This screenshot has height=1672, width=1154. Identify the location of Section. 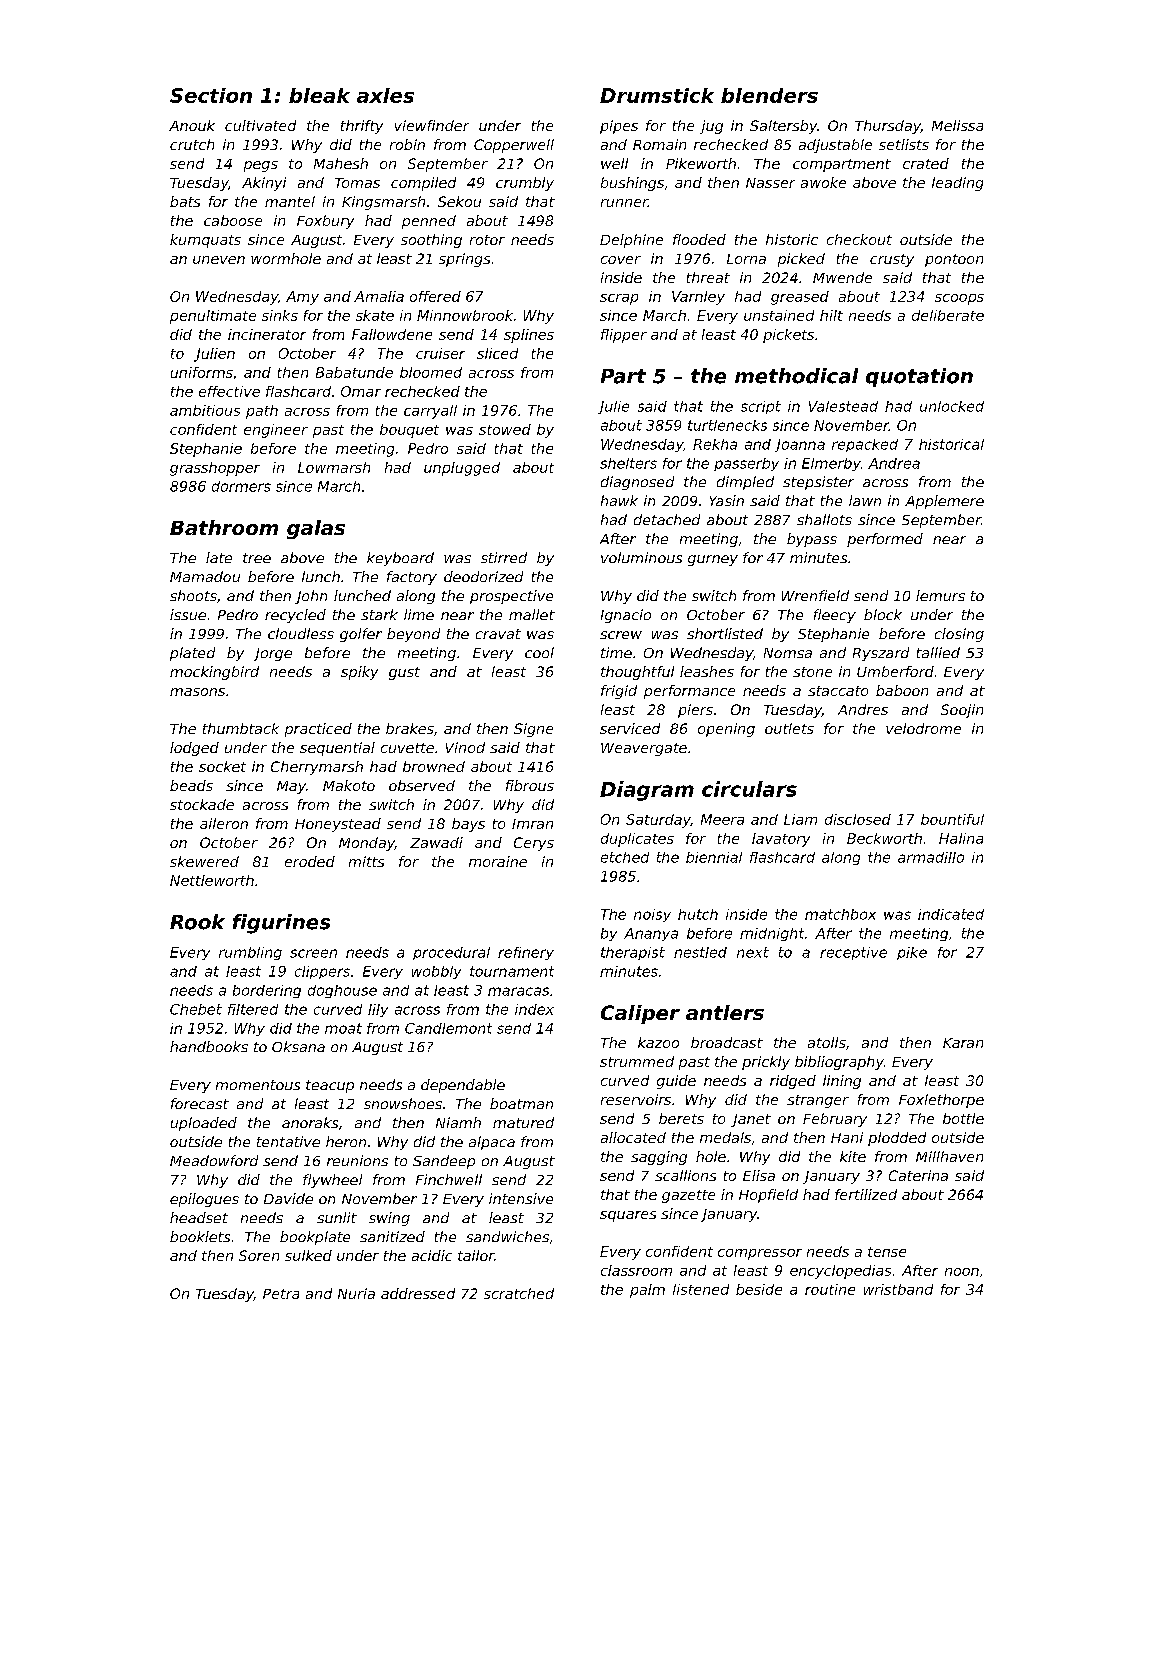
(211, 95).
